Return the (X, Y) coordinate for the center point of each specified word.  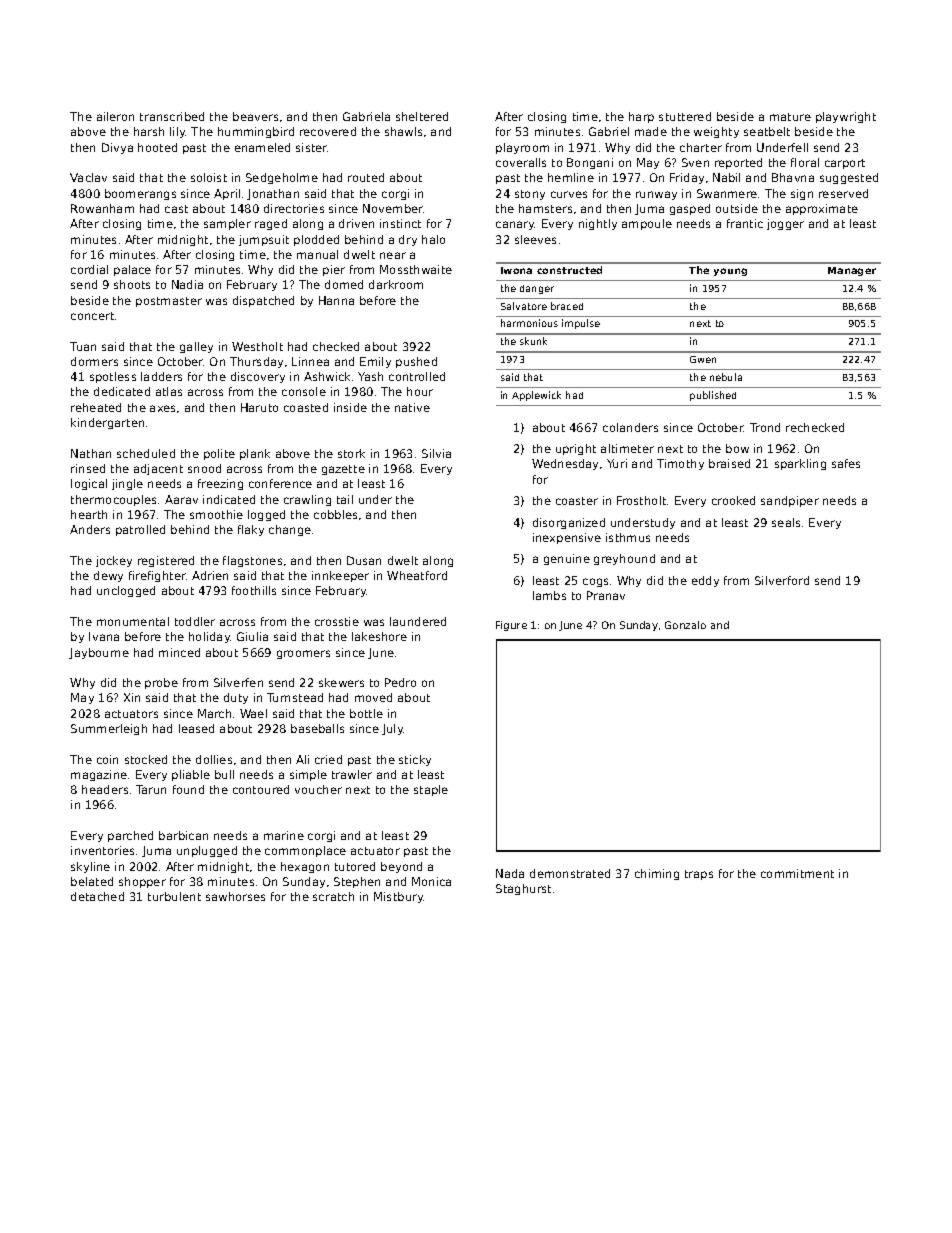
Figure (511, 626)
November (393, 208)
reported (738, 163)
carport (845, 164)
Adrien (210, 575)
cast (176, 209)
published (713, 396)
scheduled (146, 453)
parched (130, 836)
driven (356, 223)
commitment (797, 873)
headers (105, 789)
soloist (209, 177)
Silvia (436, 453)
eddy (705, 581)
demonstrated (570, 873)
